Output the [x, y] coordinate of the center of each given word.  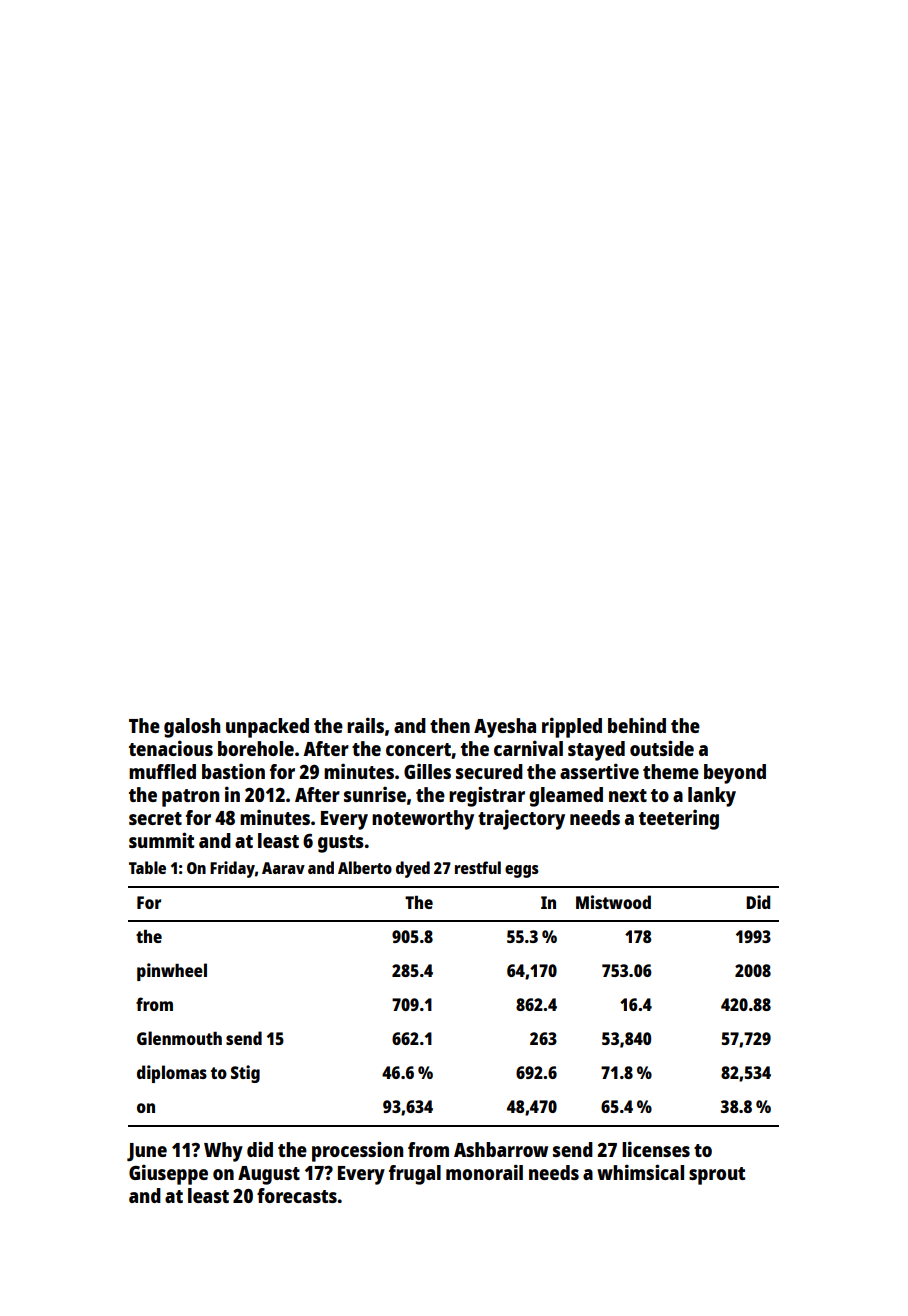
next [628, 795]
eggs [522, 871]
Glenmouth [179, 1038]
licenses [656, 1149]
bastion [233, 771]
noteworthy [423, 820]
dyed [413, 869]
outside [662, 748]
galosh [192, 728]
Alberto [365, 867]
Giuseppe [168, 1174]
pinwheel [172, 972]
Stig [245, 1074]
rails [365, 725]
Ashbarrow [501, 1149]
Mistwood [613, 902]
